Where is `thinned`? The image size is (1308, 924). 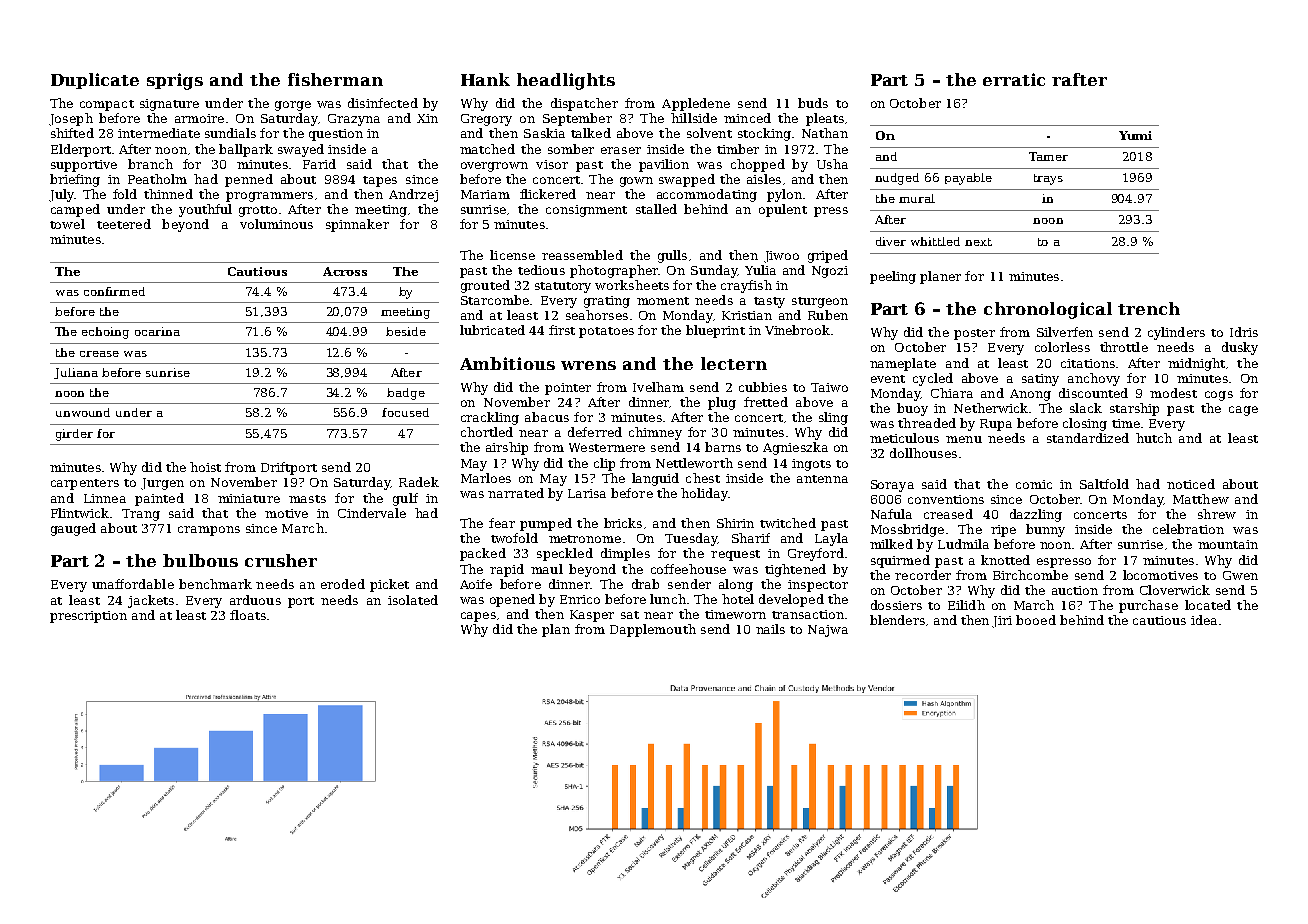 thinned is located at coordinates (168, 194).
